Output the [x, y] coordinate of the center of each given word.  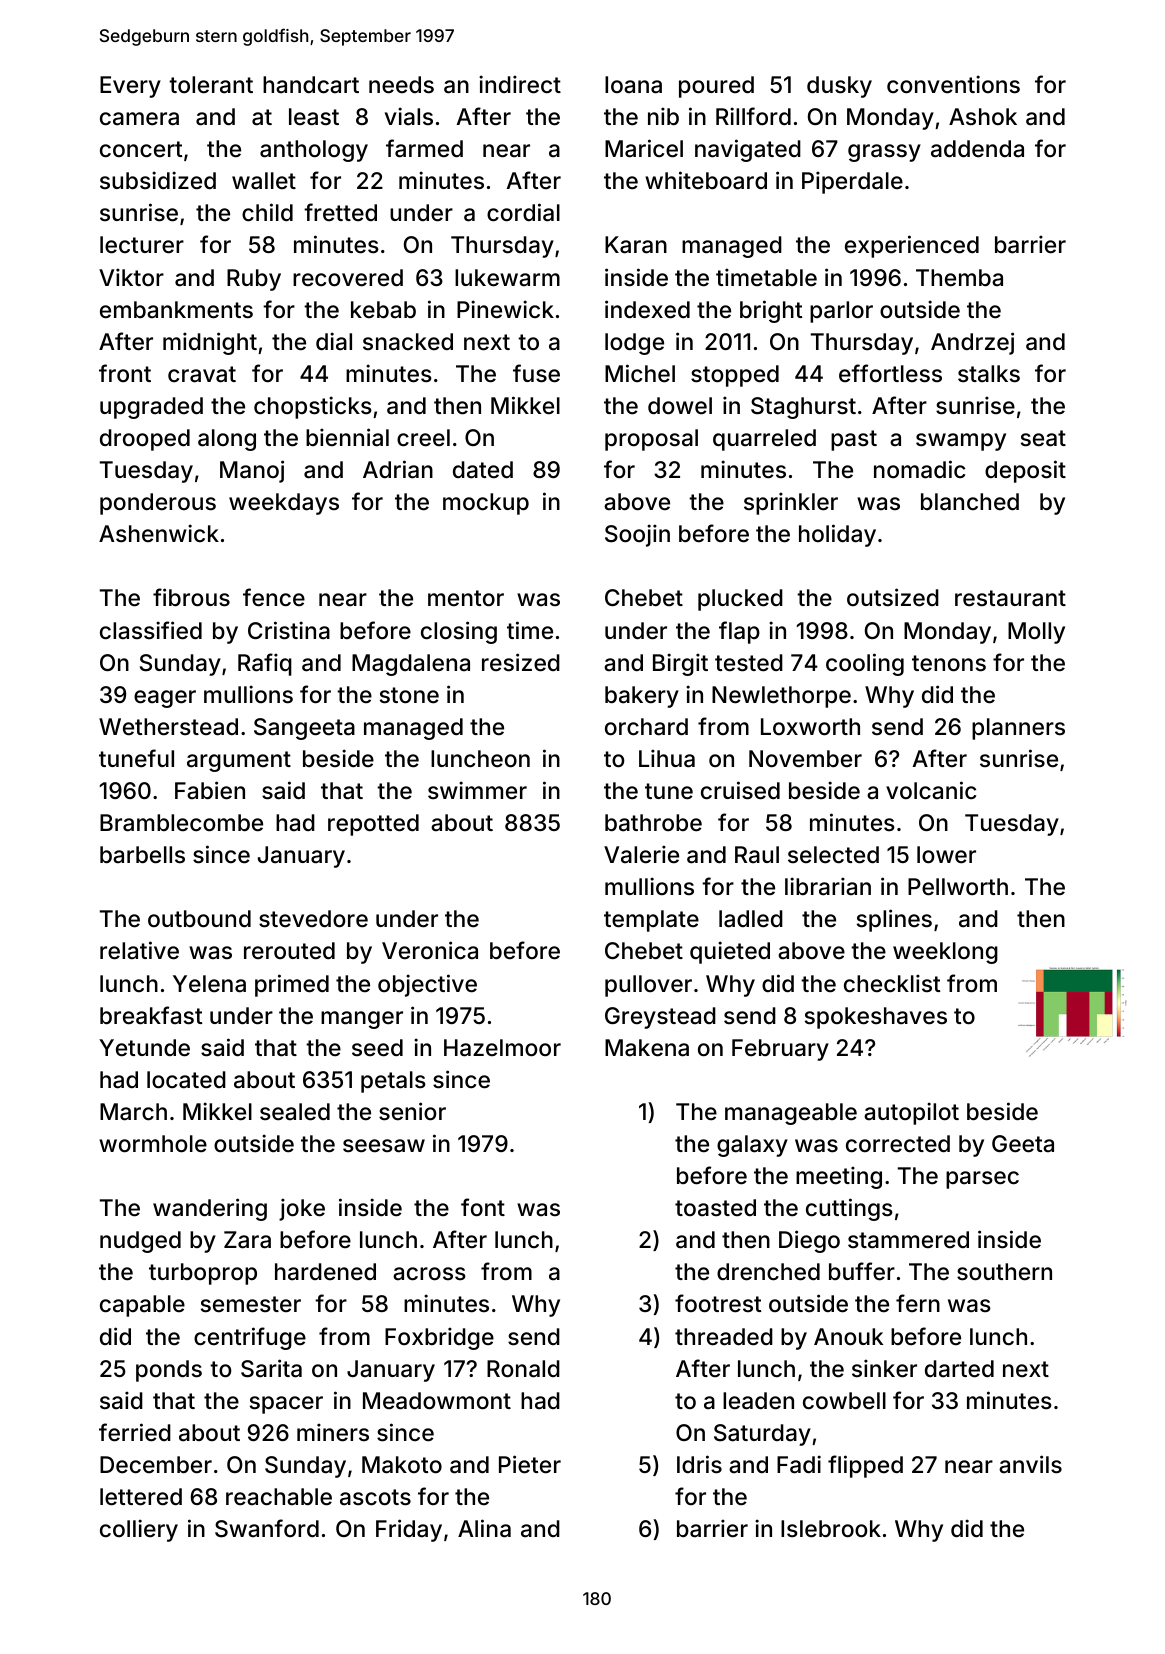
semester [251, 1304]
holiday [837, 535]
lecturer [142, 245]
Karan [636, 245]
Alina [484, 1528]
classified [151, 630]
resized [521, 662]
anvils [1030, 1464]
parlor [841, 312]
